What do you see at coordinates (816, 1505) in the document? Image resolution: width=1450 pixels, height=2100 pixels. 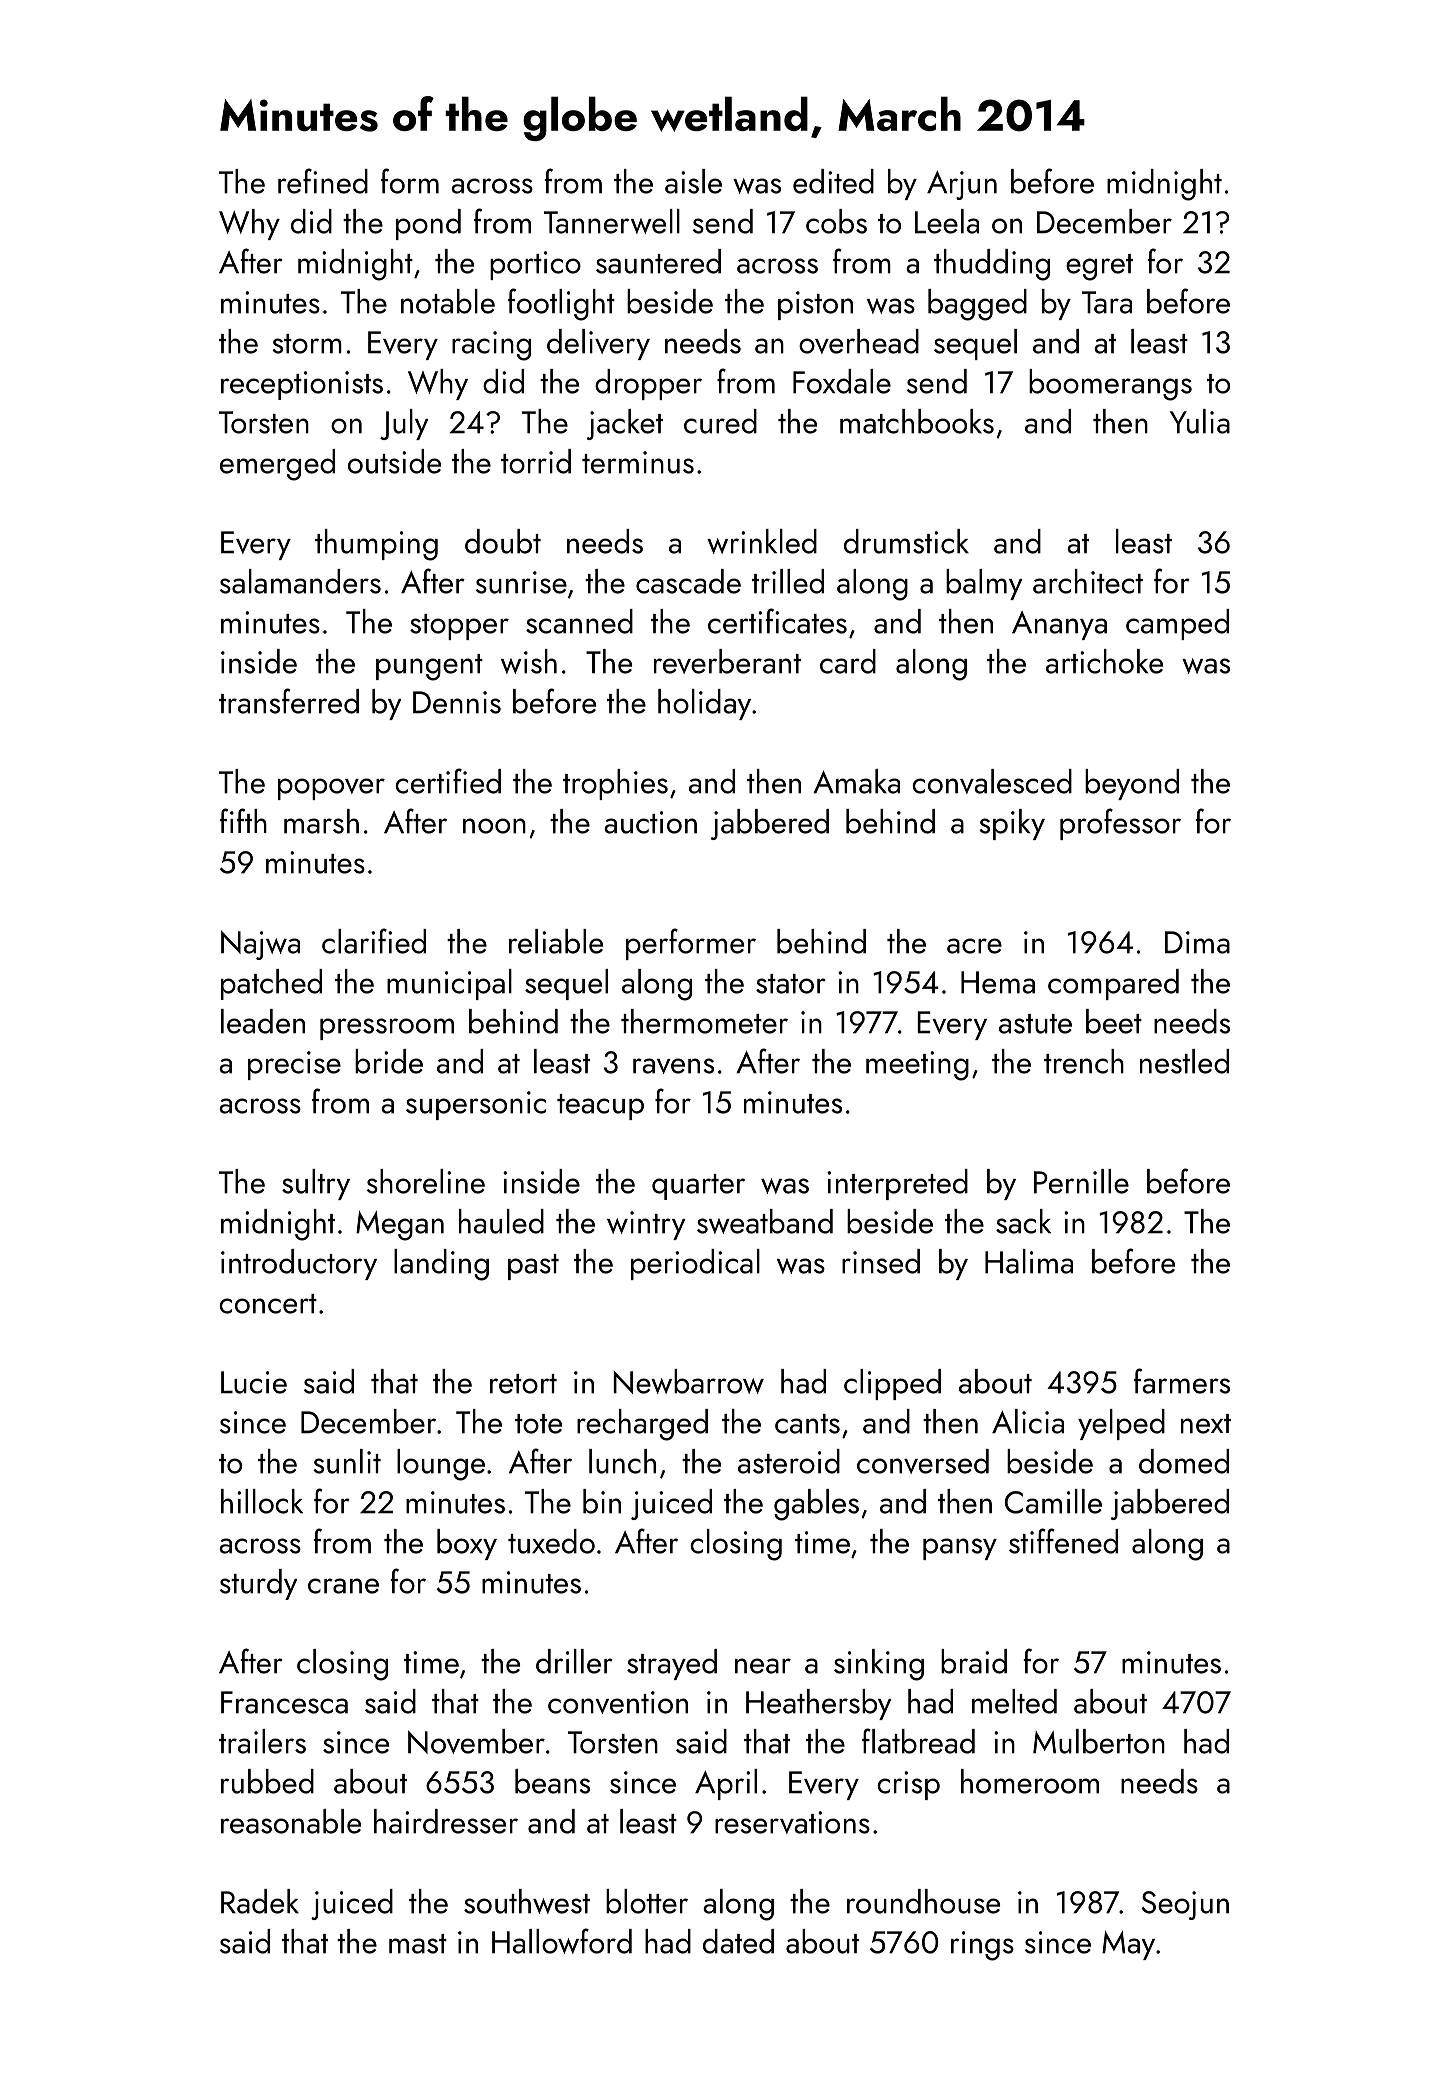 I see `gables` at bounding box center [816, 1505].
